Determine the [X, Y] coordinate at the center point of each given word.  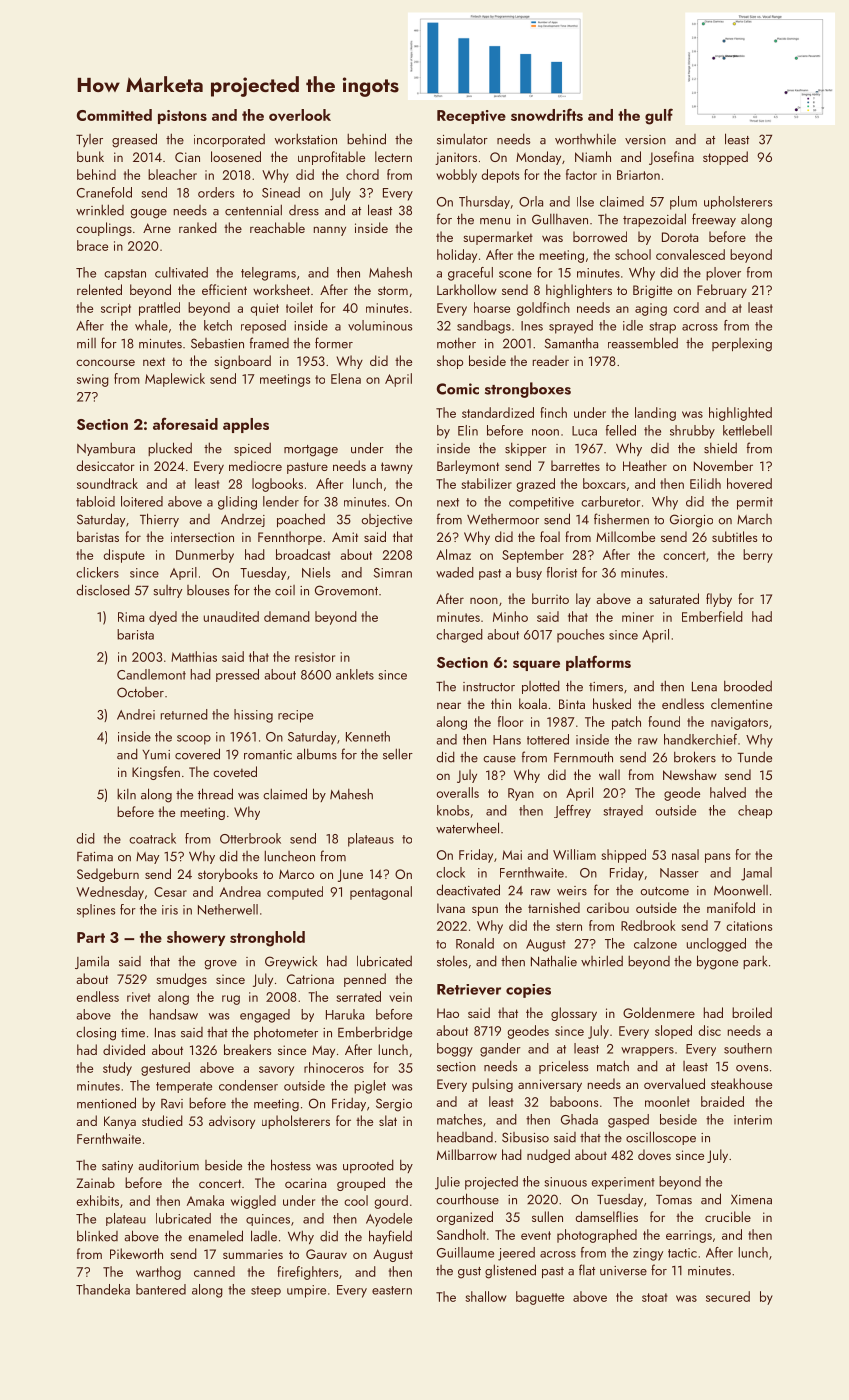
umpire [306, 1291]
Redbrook [648, 925]
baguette [540, 1298]
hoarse [492, 307]
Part [91, 937]
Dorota [680, 237]
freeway [714, 220]
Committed [114, 115]
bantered [161, 1289]
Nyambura [106, 449]
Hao [448, 1013]
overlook [300, 115]
